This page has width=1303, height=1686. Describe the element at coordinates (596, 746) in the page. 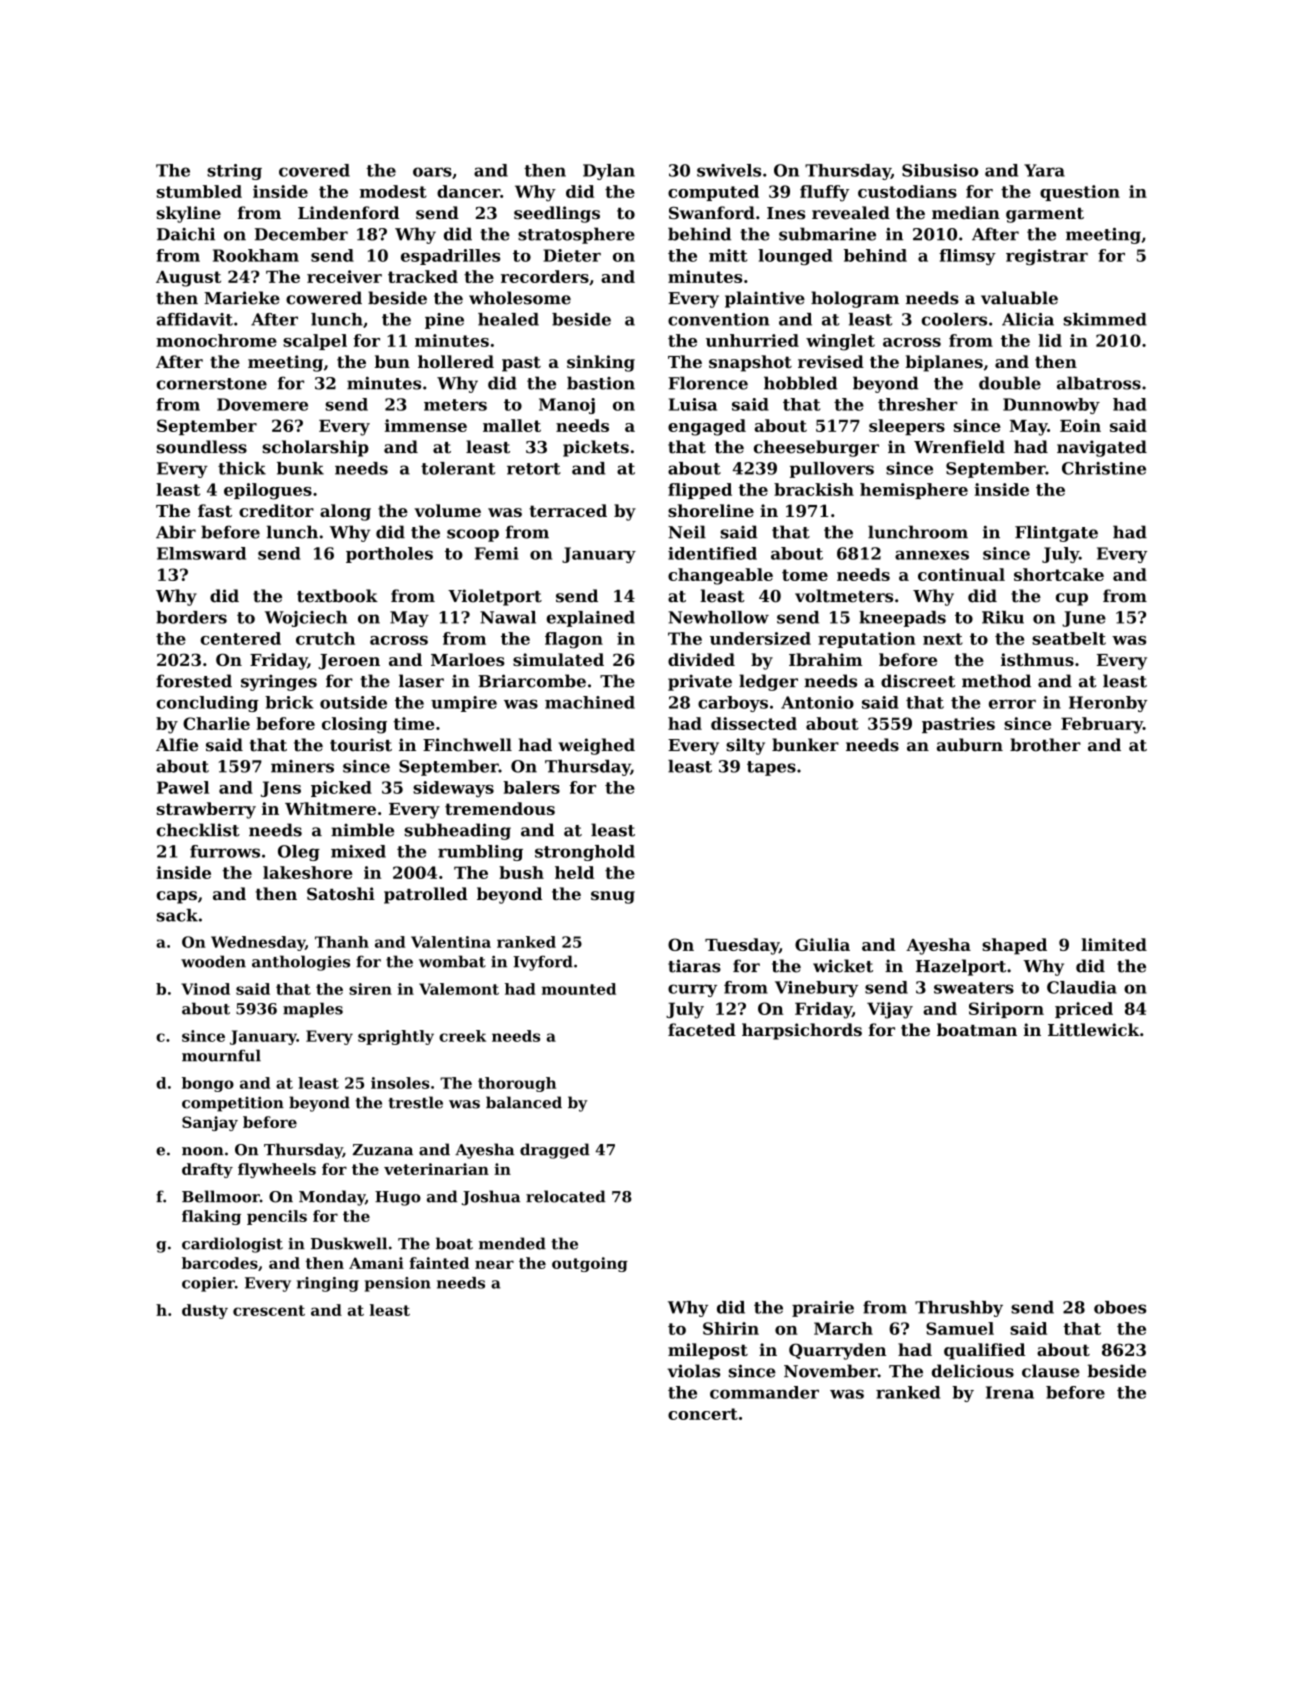

I see `weighed` at that location.
